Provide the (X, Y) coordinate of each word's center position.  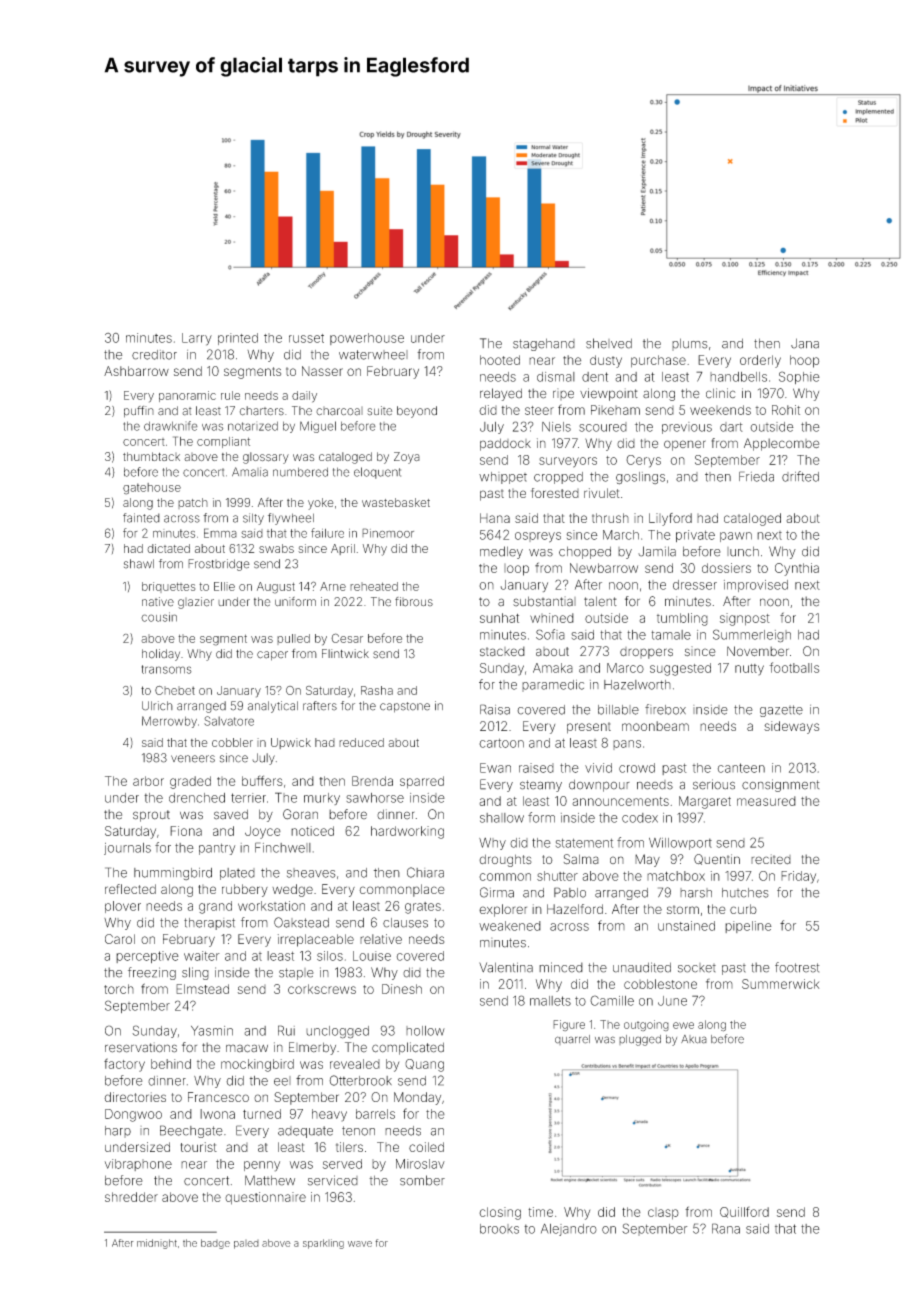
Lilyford (670, 519)
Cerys (643, 461)
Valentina (506, 967)
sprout (151, 816)
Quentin (717, 859)
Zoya (407, 458)
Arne (333, 586)
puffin (139, 412)
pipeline (748, 927)
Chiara (425, 872)
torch (119, 989)
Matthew (270, 1180)
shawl (139, 564)
